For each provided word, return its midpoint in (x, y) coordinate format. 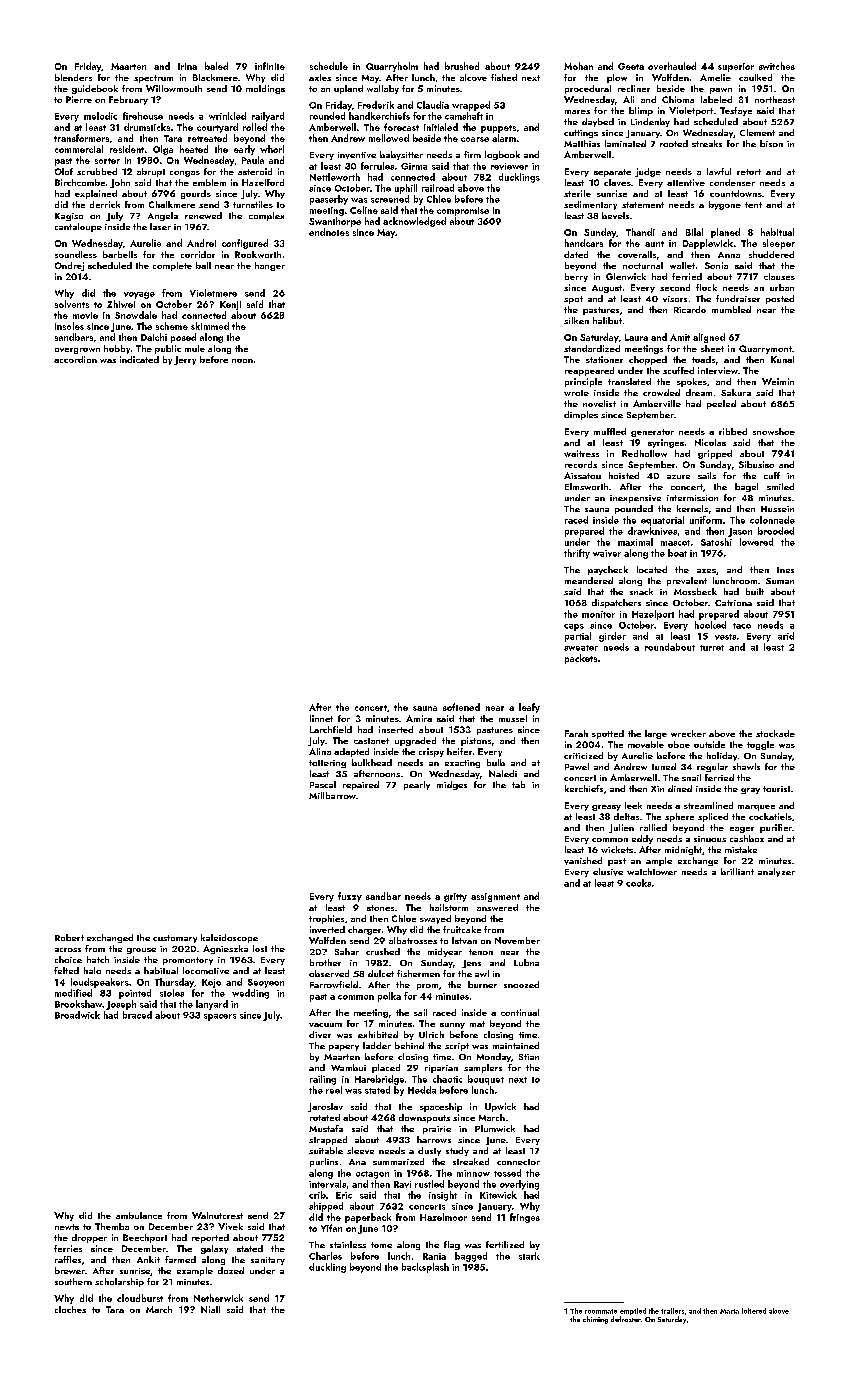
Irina (187, 66)
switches (777, 66)
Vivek (230, 1226)
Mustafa (326, 1128)
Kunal (782, 359)
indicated (139, 359)
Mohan (578, 66)
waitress (581, 453)
